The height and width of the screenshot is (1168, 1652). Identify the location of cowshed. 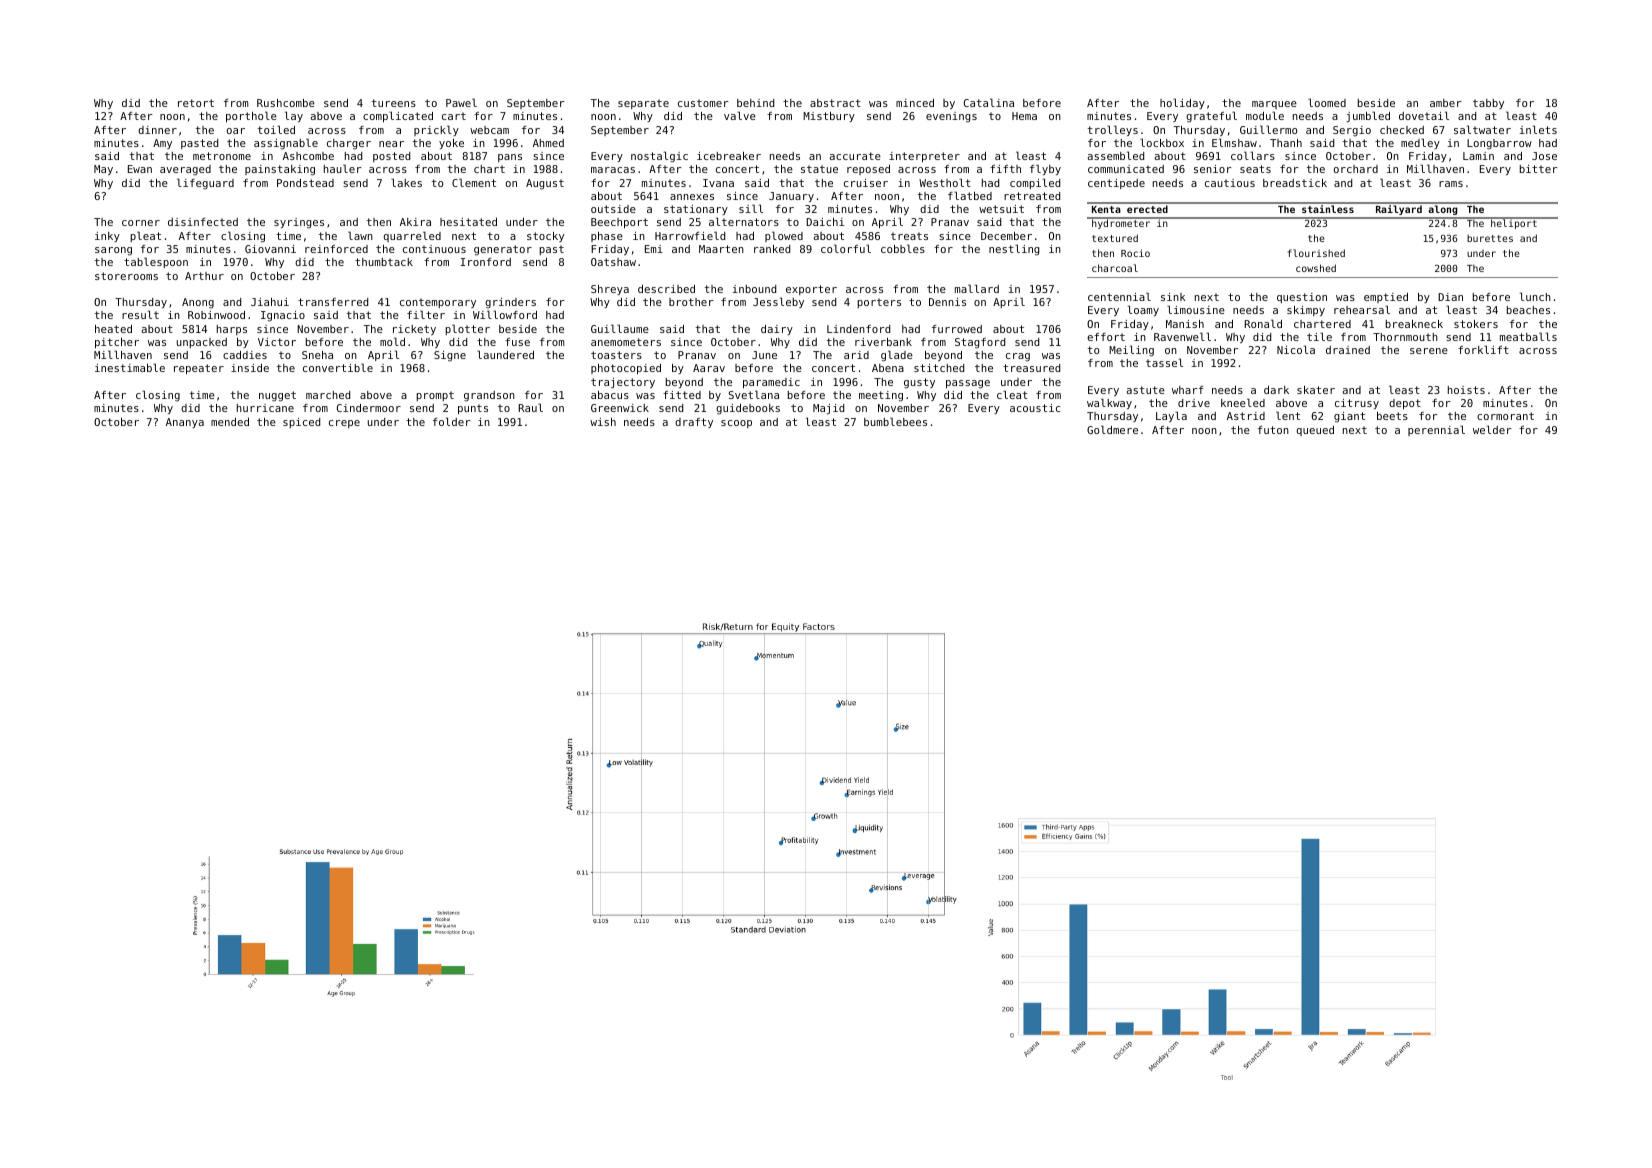
(1316, 268).
